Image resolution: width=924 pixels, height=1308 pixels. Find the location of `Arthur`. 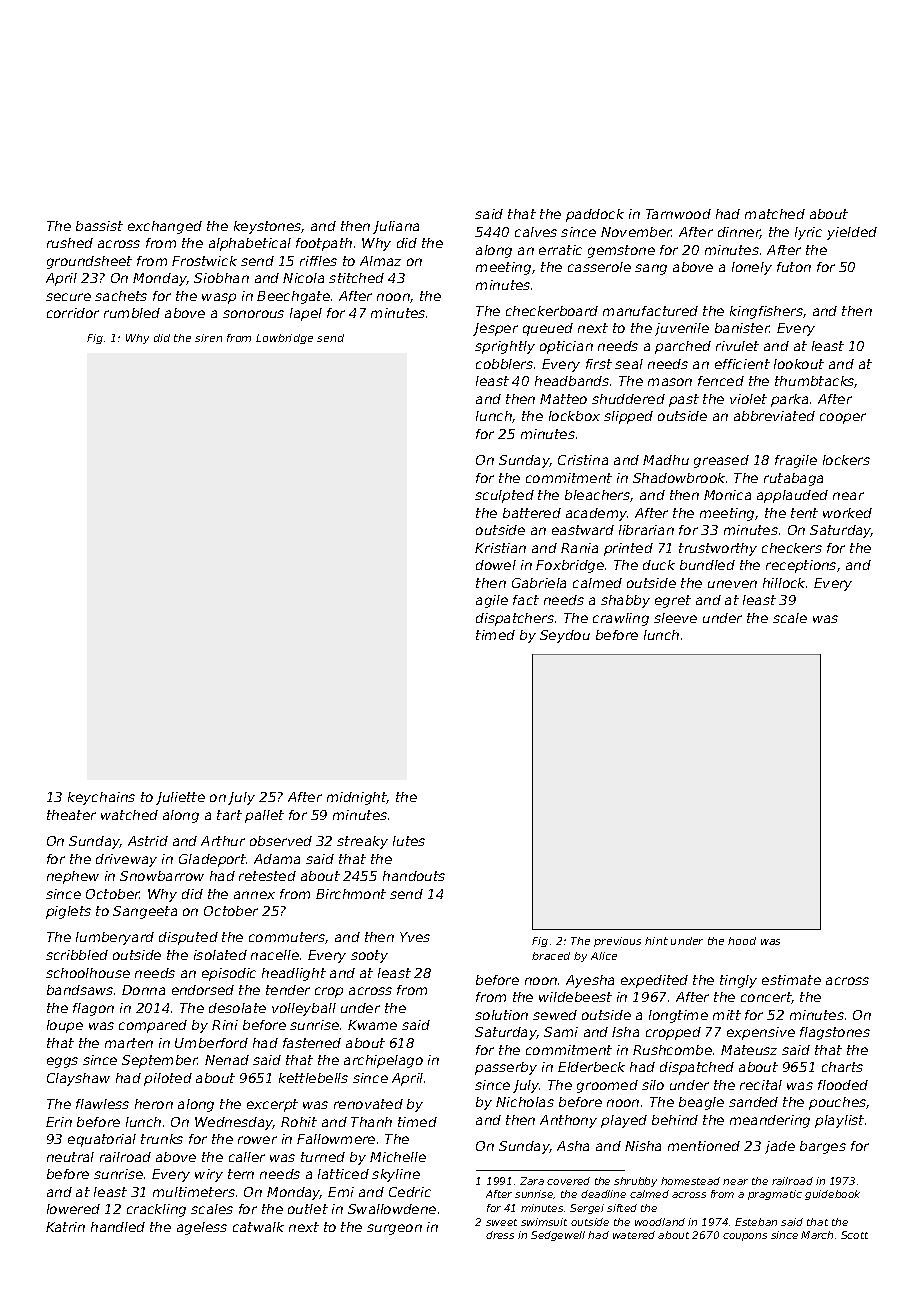

Arthur is located at coordinates (223, 841).
